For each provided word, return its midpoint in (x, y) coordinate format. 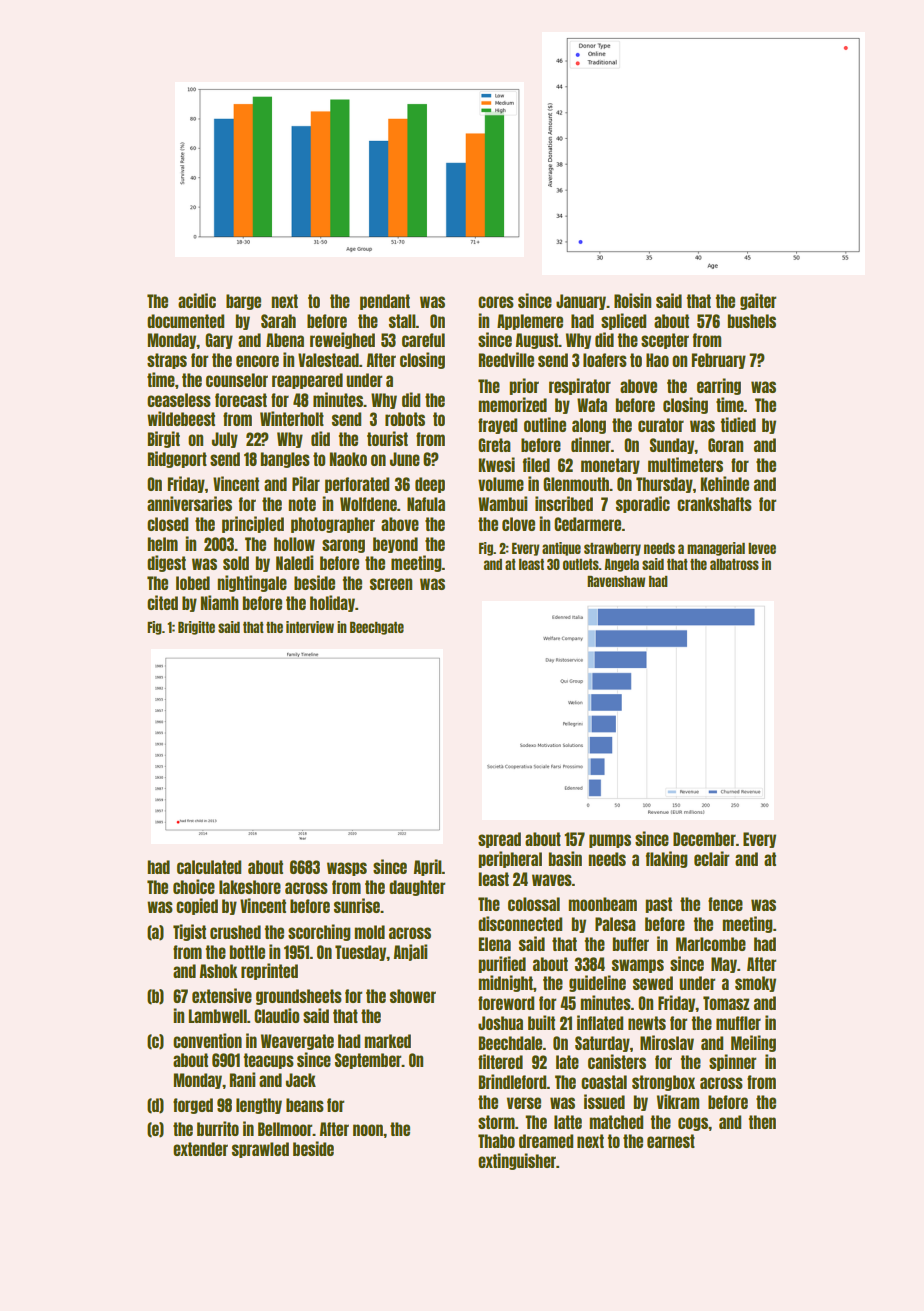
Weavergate (297, 1042)
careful (423, 340)
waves (552, 880)
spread (499, 840)
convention (207, 1040)
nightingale (252, 583)
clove (518, 524)
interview (310, 627)
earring (719, 386)
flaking (667, 859)
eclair (711, 858)
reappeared (307, 381)
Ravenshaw (616, 581)
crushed (235, 932)
